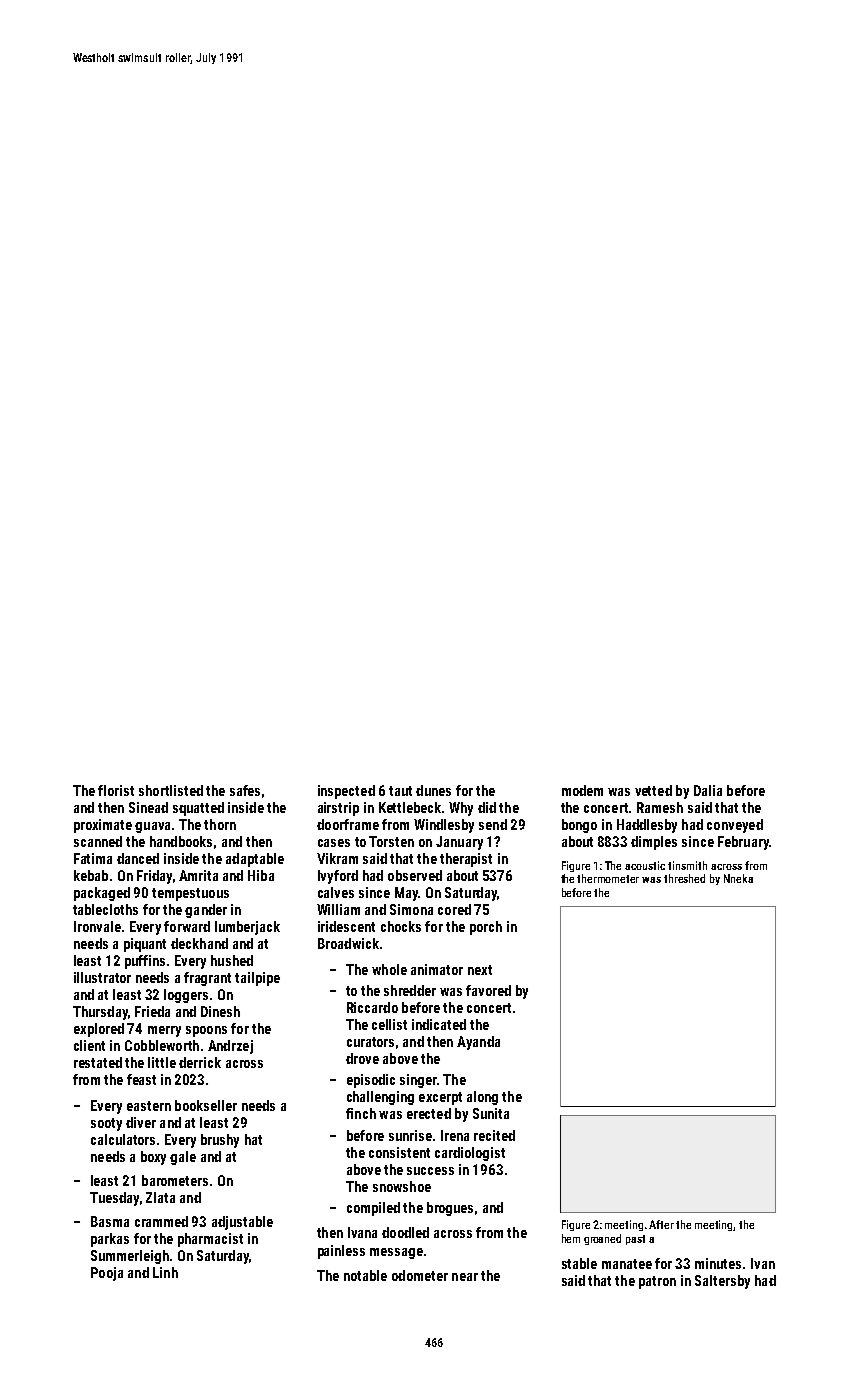 Image resolution: width=849 pixels, height=1400 pixels. I want to click on singer, so click(418, 1081).
